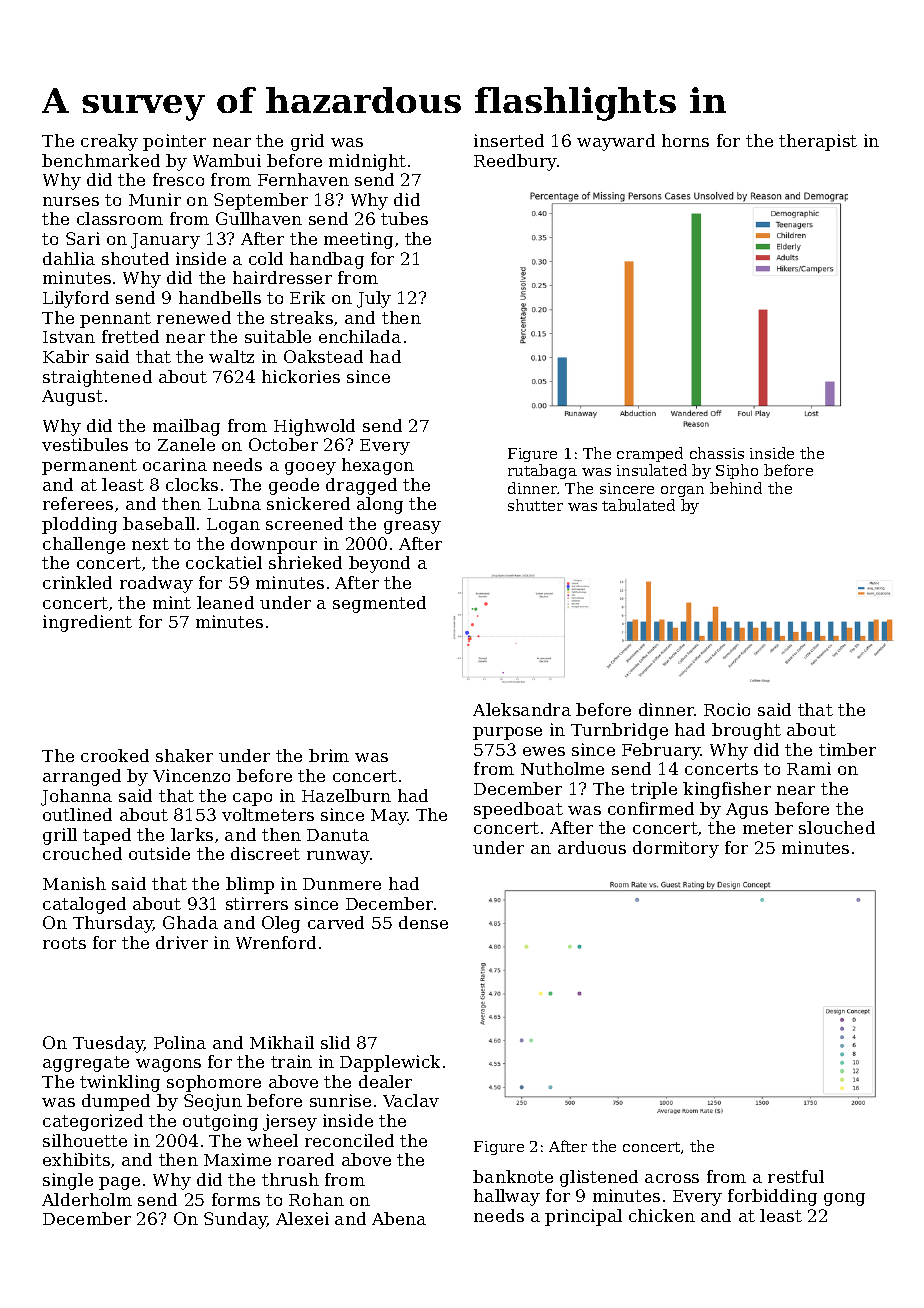 The image size is (924, 1308). I want to click on dormitory, so click(676, 849).
